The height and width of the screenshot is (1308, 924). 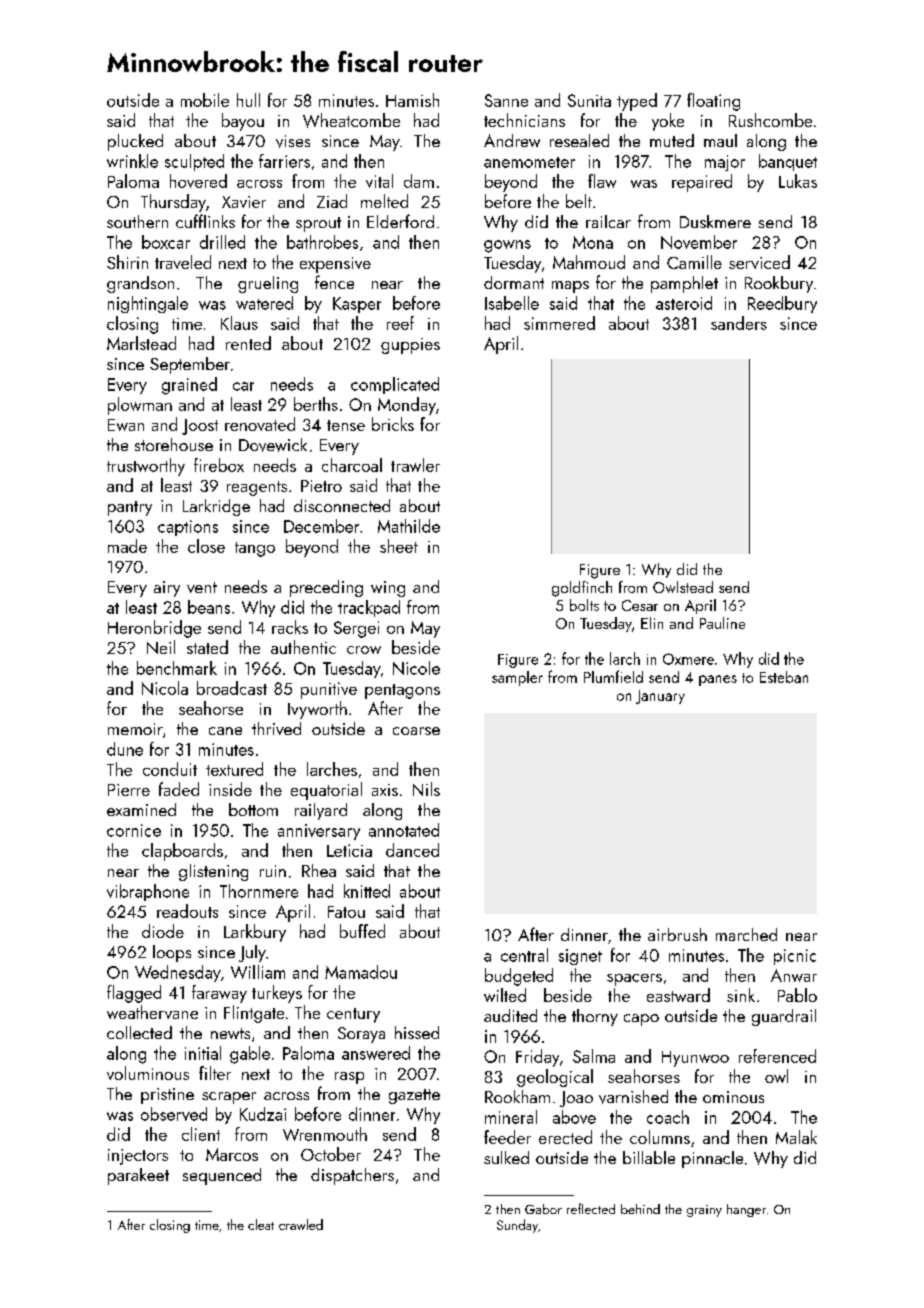 What do you see at coordinates (255, 933) in the screenshot?
I see `Larkbury` at bounding box center [255, 933].
